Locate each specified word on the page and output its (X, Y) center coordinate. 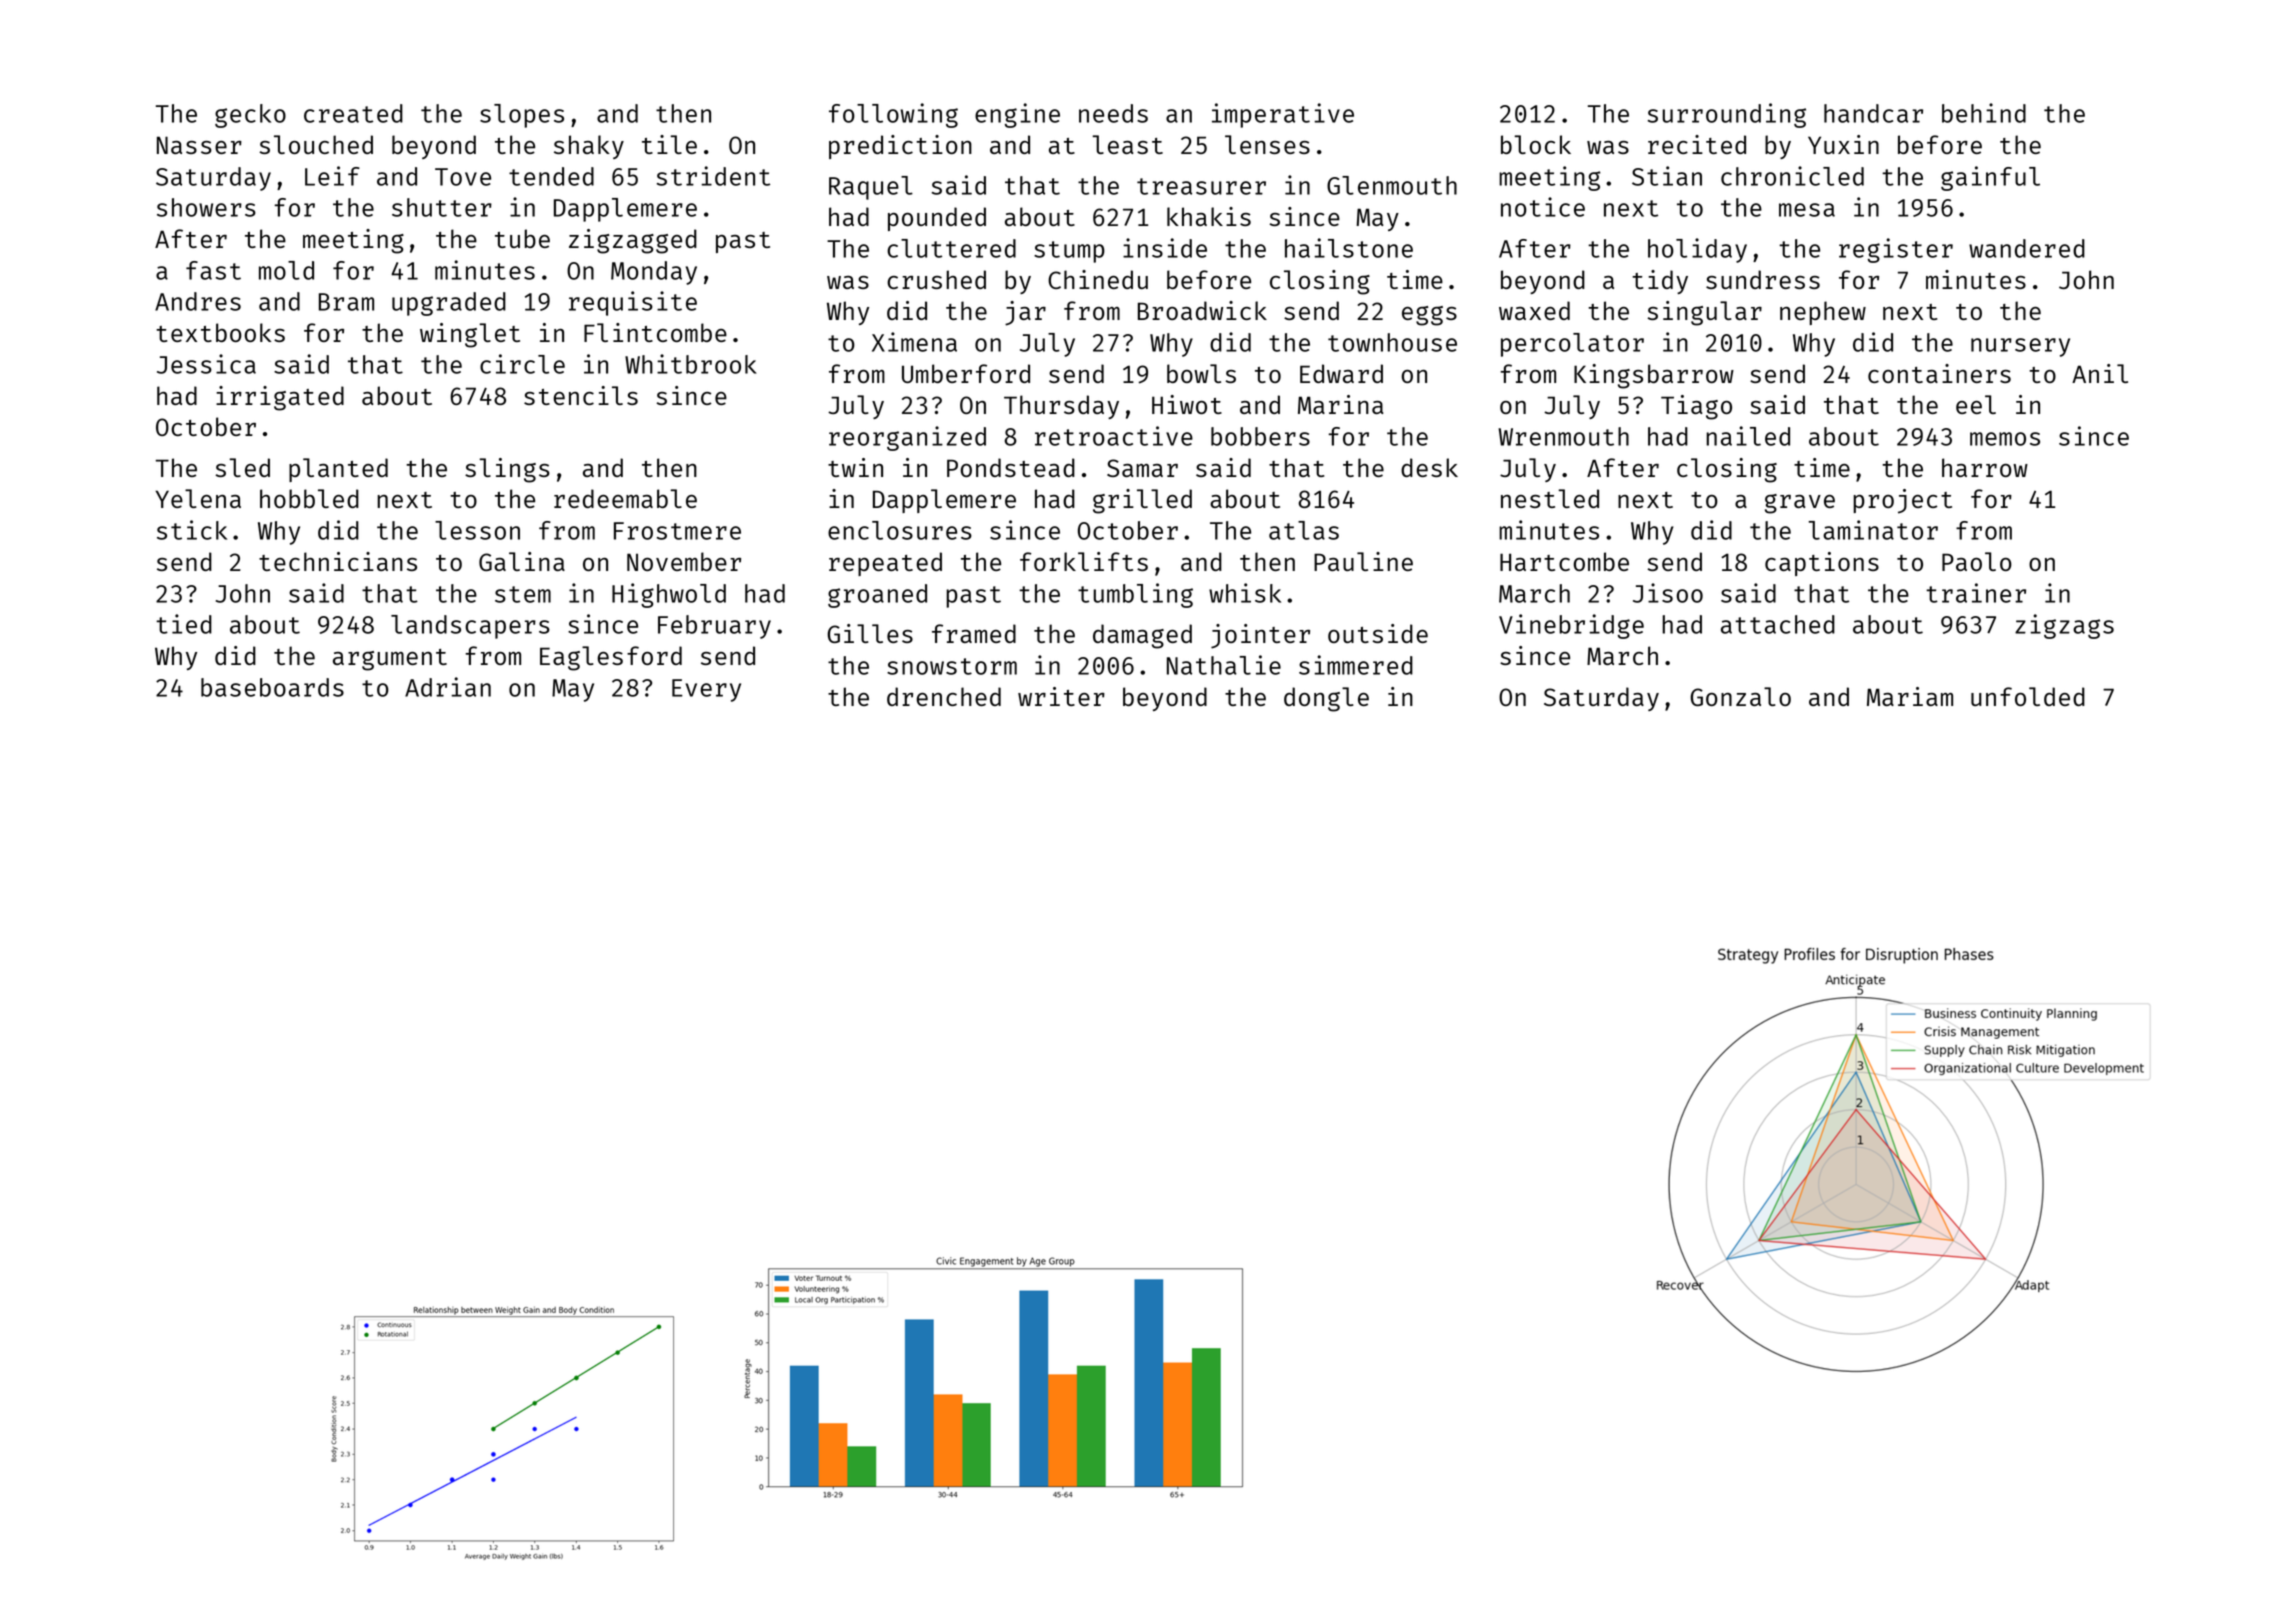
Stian (1667, 176)
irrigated (280, 398)
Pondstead (1011, 467)
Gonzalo (1740, 696)
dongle (1326, 699)
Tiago (1696, 407)
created (353, 113)
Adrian (448, 687)
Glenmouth (1392, 185)
